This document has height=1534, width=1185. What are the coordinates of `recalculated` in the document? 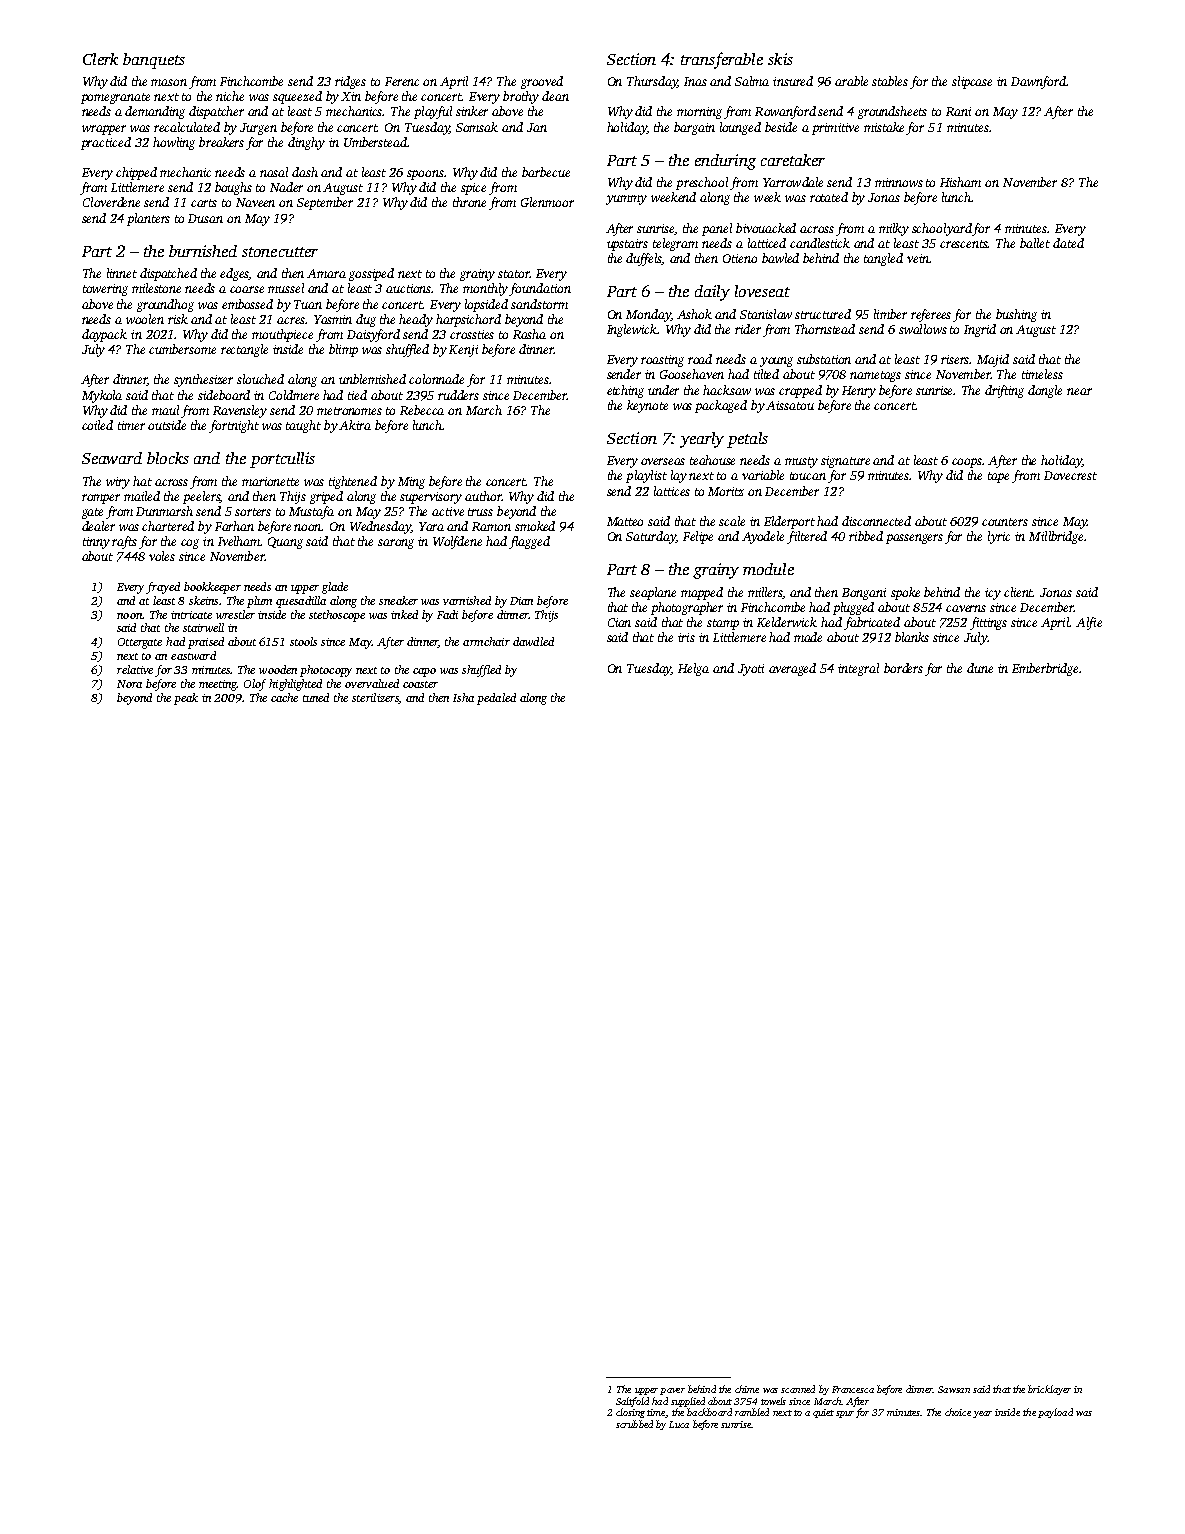 It's located at (187, 127).
